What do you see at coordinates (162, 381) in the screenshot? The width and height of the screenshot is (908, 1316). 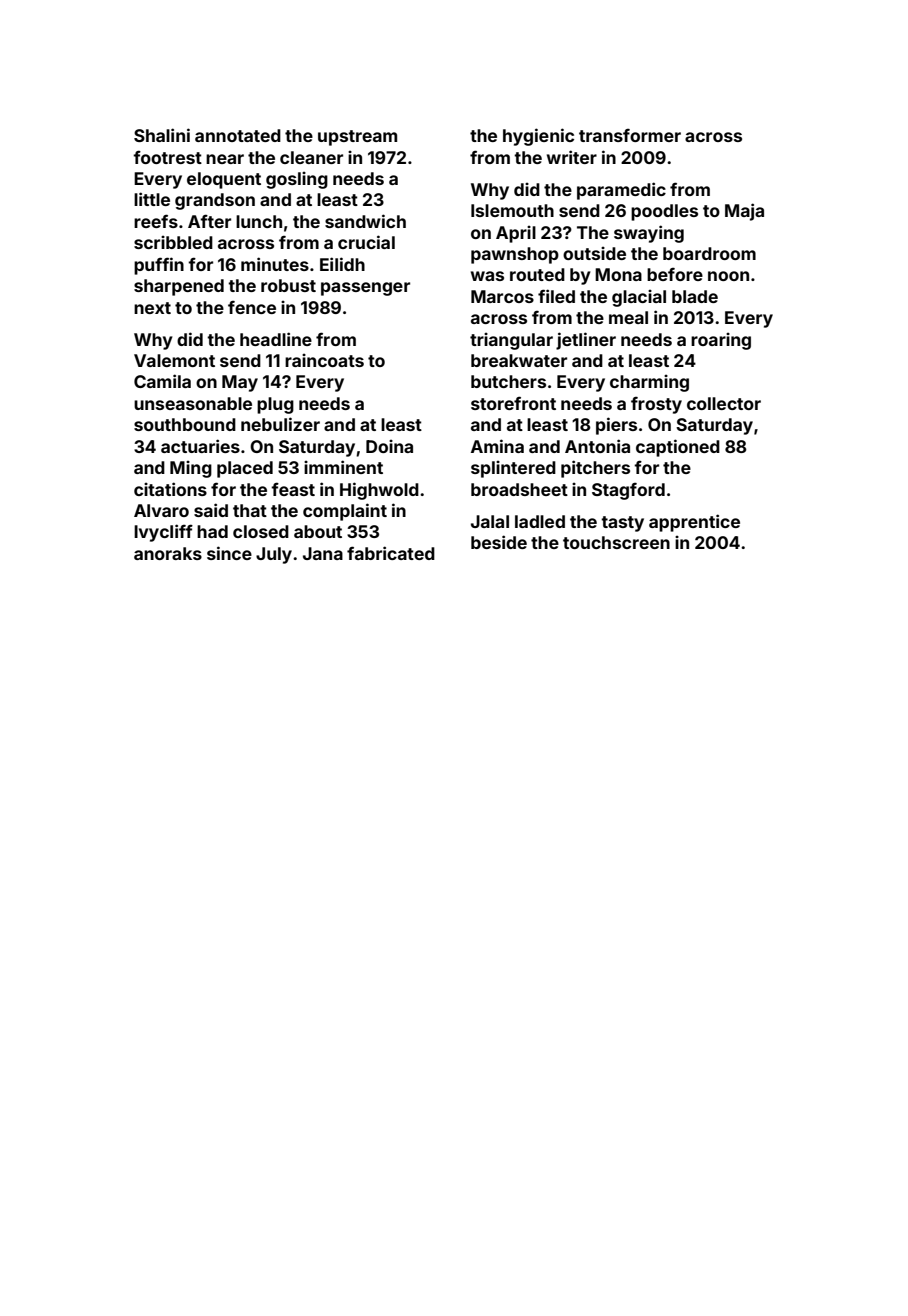 I see `Camila` at bounding box center [162, 381].
